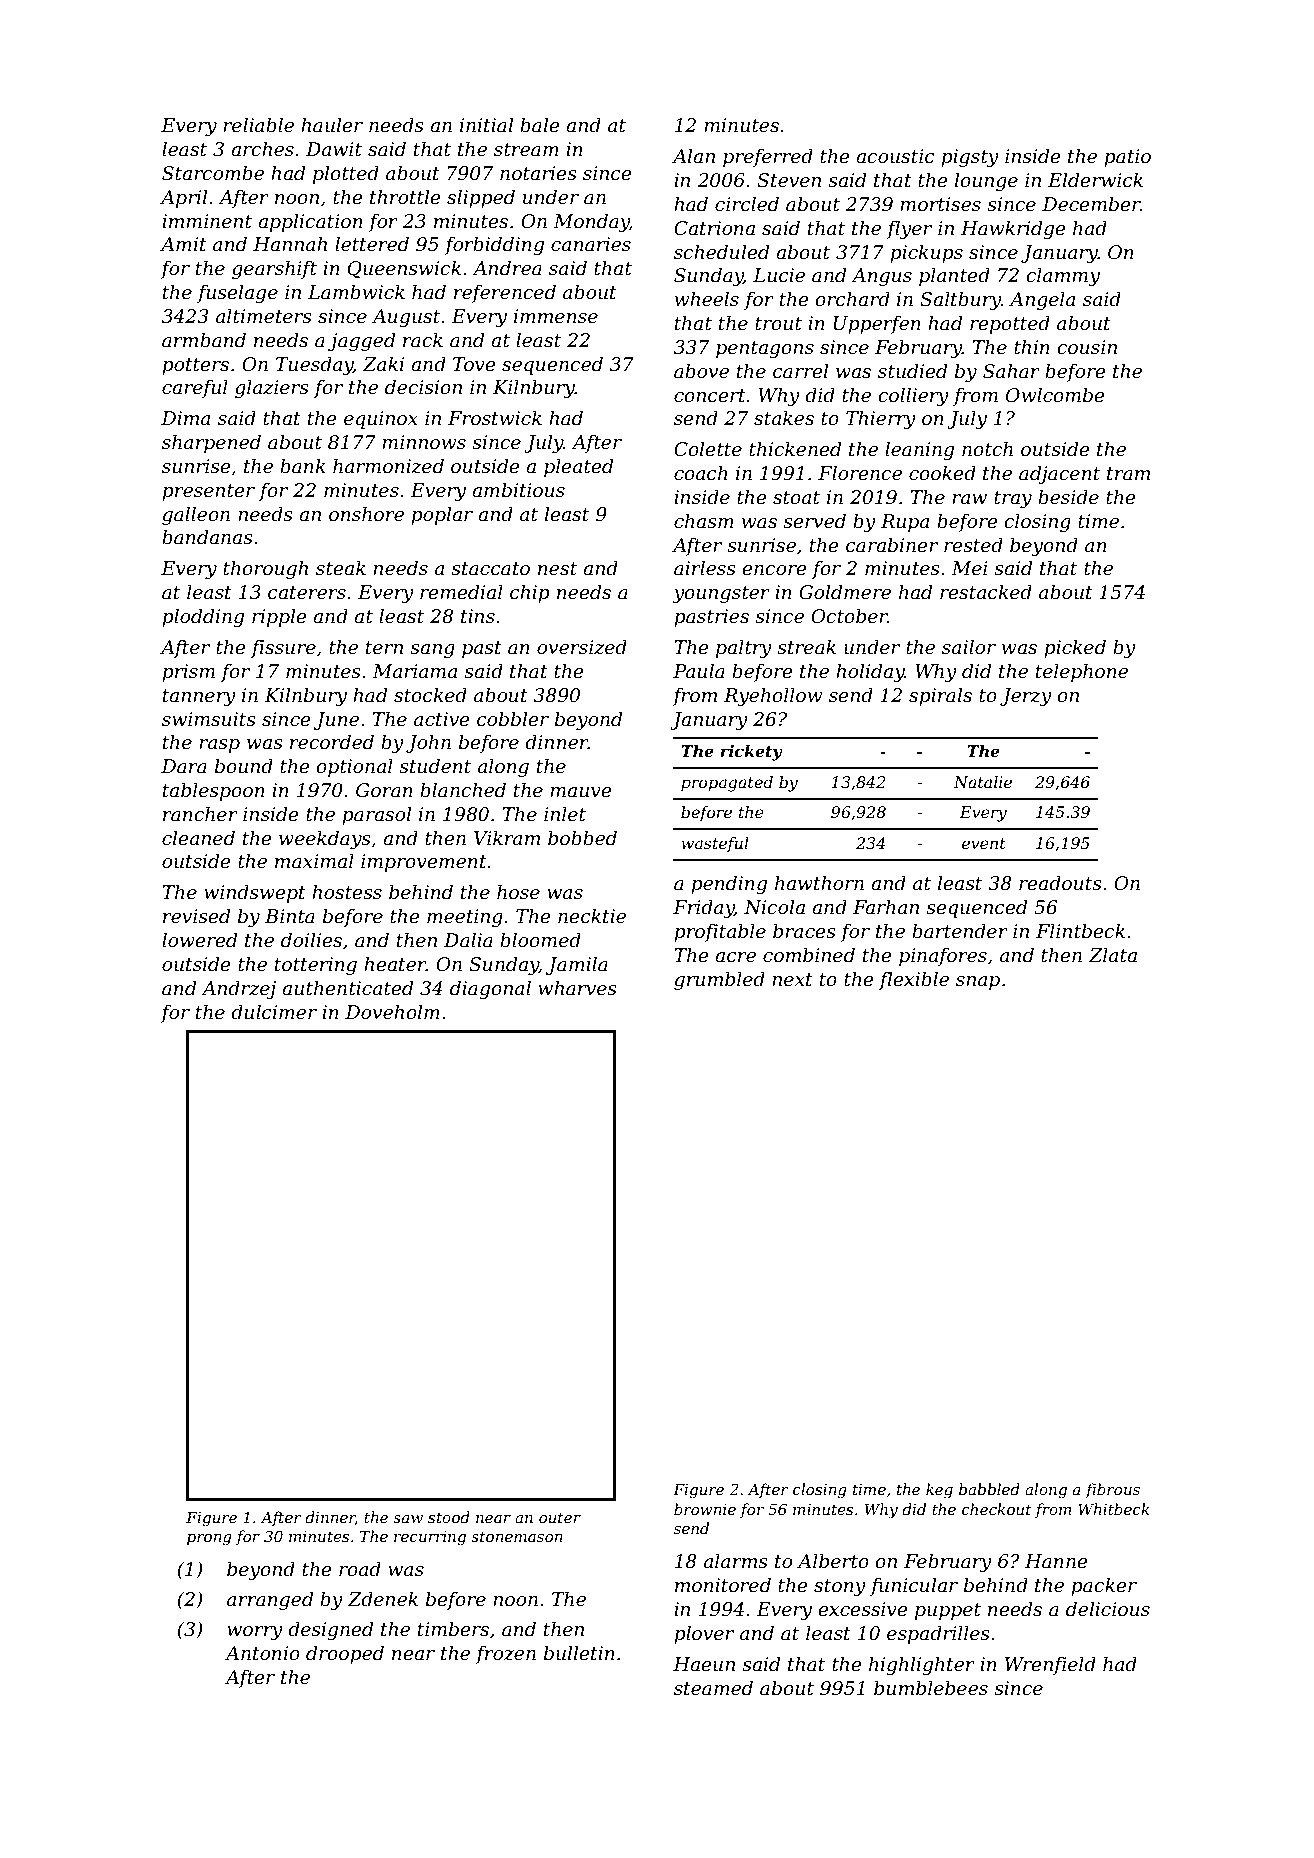 The image size is (1314, 1858). What do you see at coordinates (591, 222) in the page?
I see `Monday` at bounding box center [591, 222].
